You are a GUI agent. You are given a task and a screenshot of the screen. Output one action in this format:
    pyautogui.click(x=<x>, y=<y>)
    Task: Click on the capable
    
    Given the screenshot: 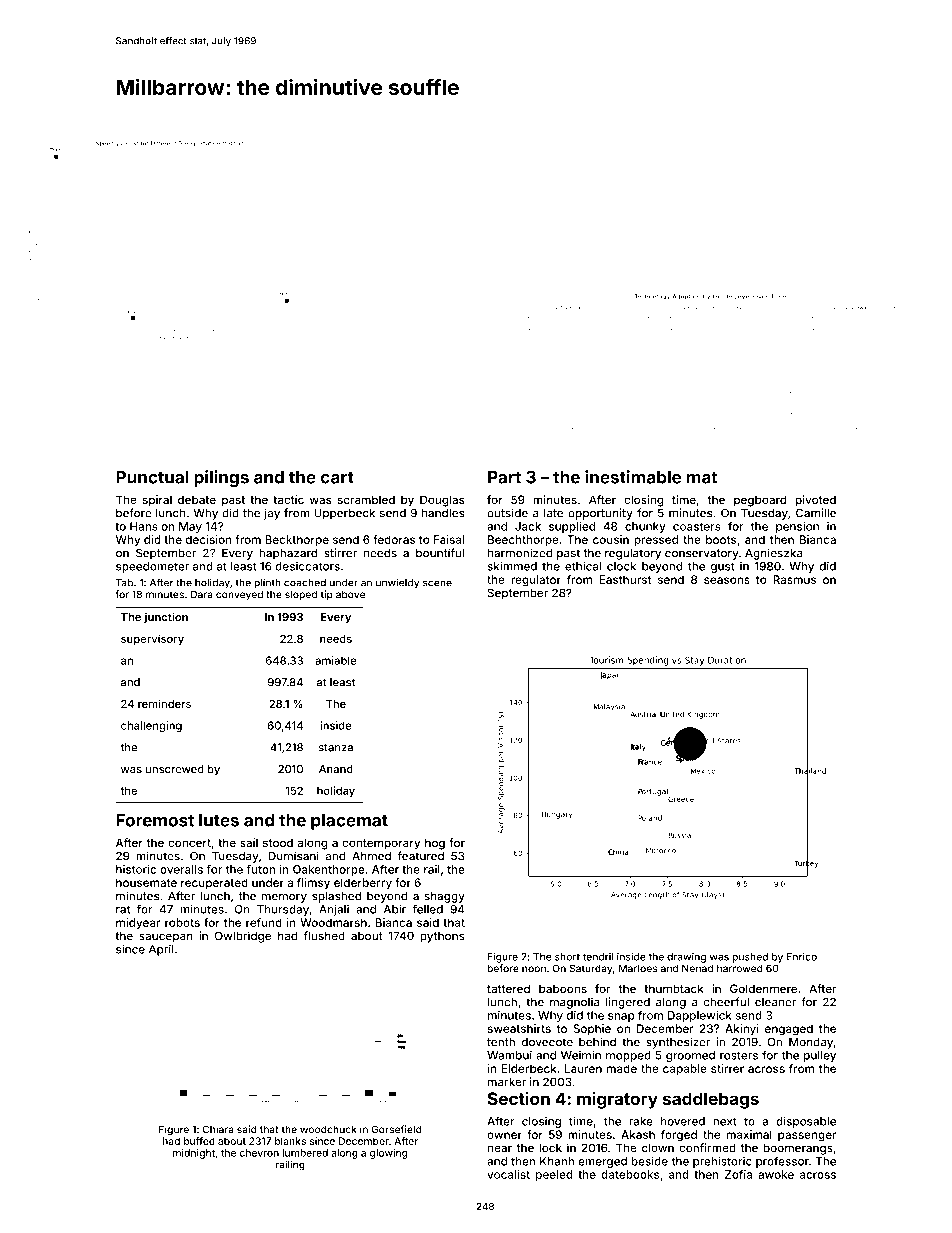 What is the action you would take?
    pyautogui.click(x=685, y=1070)
